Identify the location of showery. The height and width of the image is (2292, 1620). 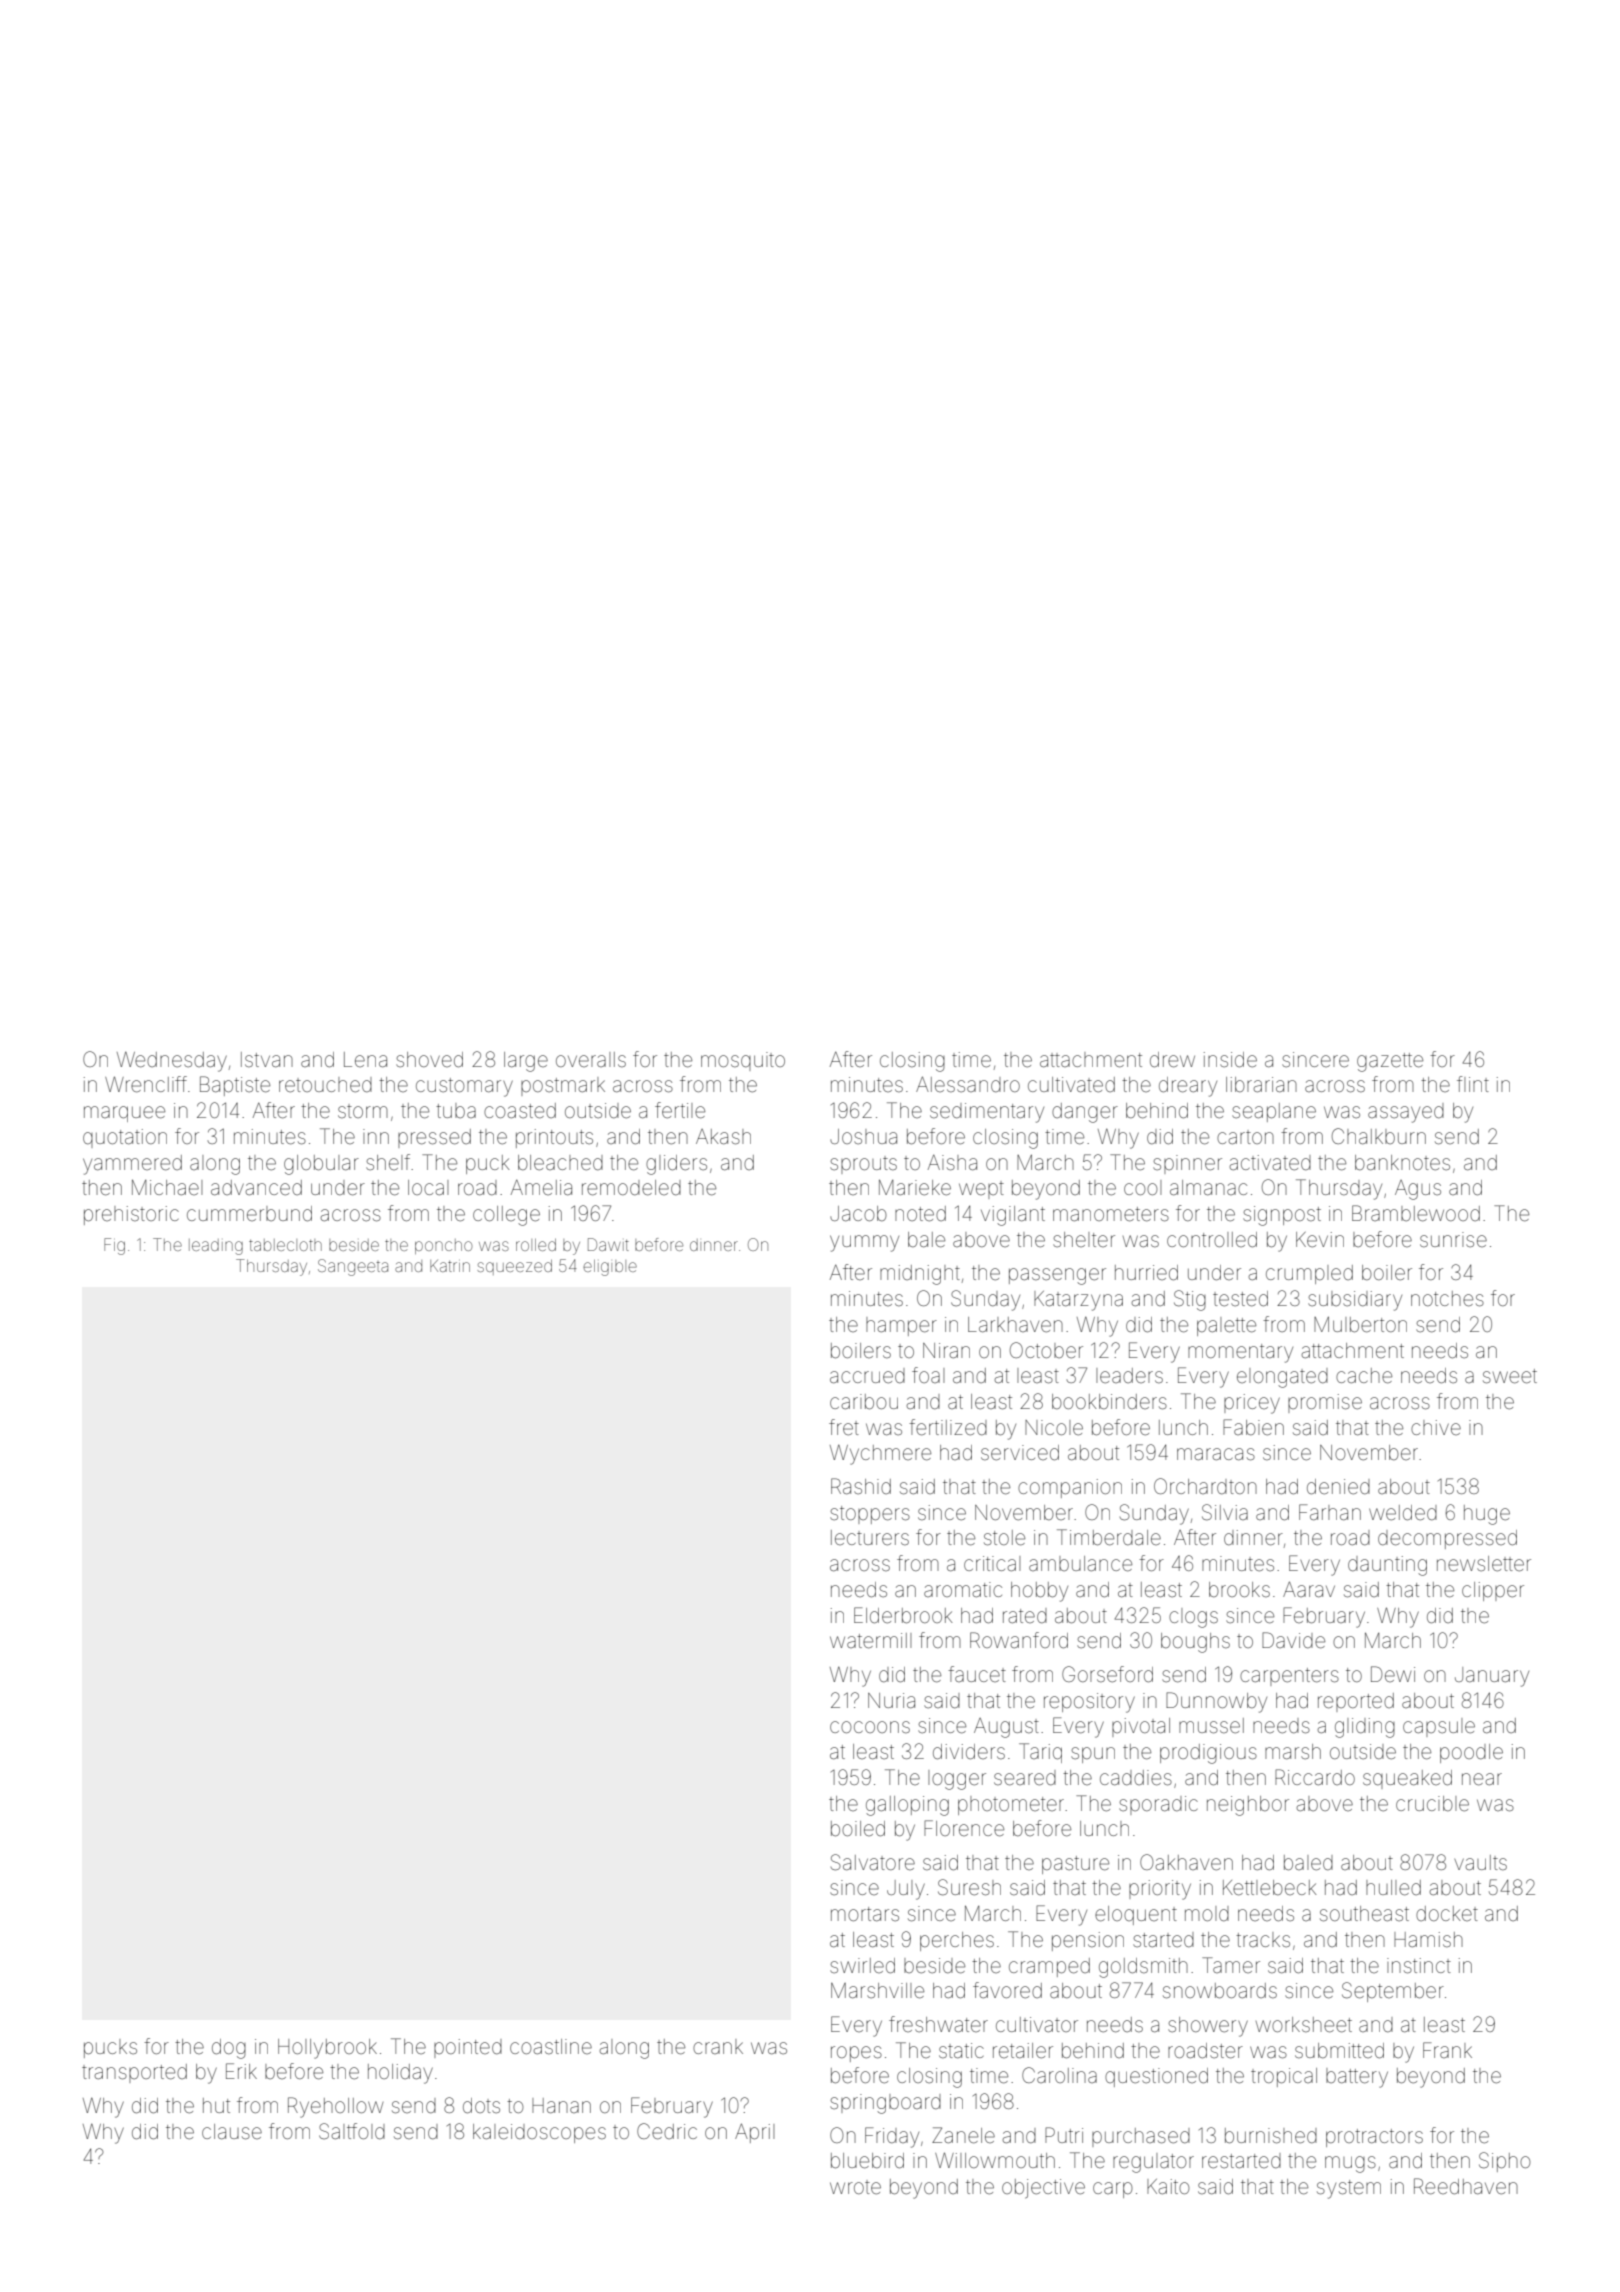
(1208, 2027).
